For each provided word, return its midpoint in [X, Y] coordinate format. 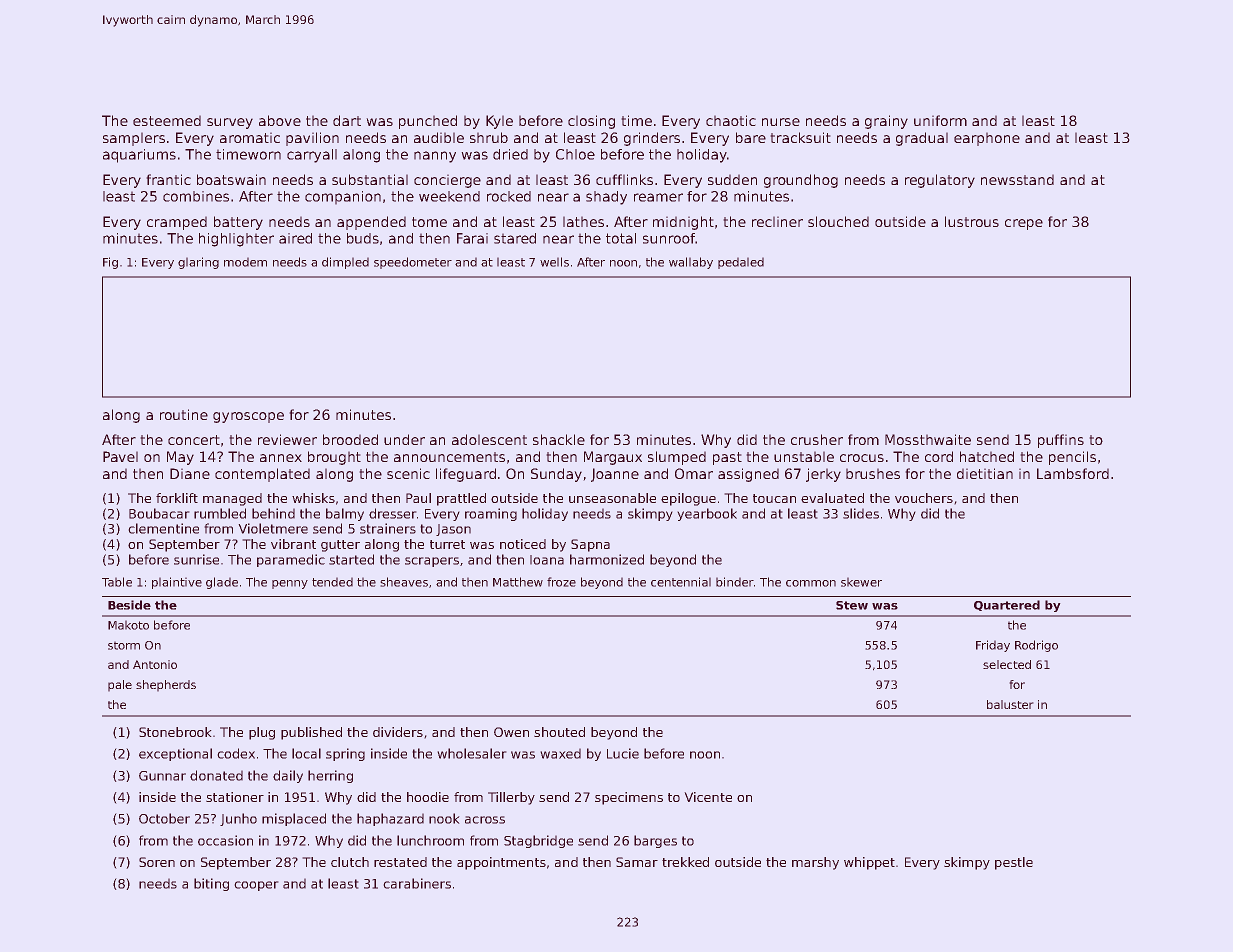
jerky [823, 475]
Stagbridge [538, 841]
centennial [681, 582]
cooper [256, 886]
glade [222, 583]
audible [439, 137]
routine [184, 414]
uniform [940, 120]
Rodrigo [1036, 646]
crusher [817, 439]
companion [343, 197]
